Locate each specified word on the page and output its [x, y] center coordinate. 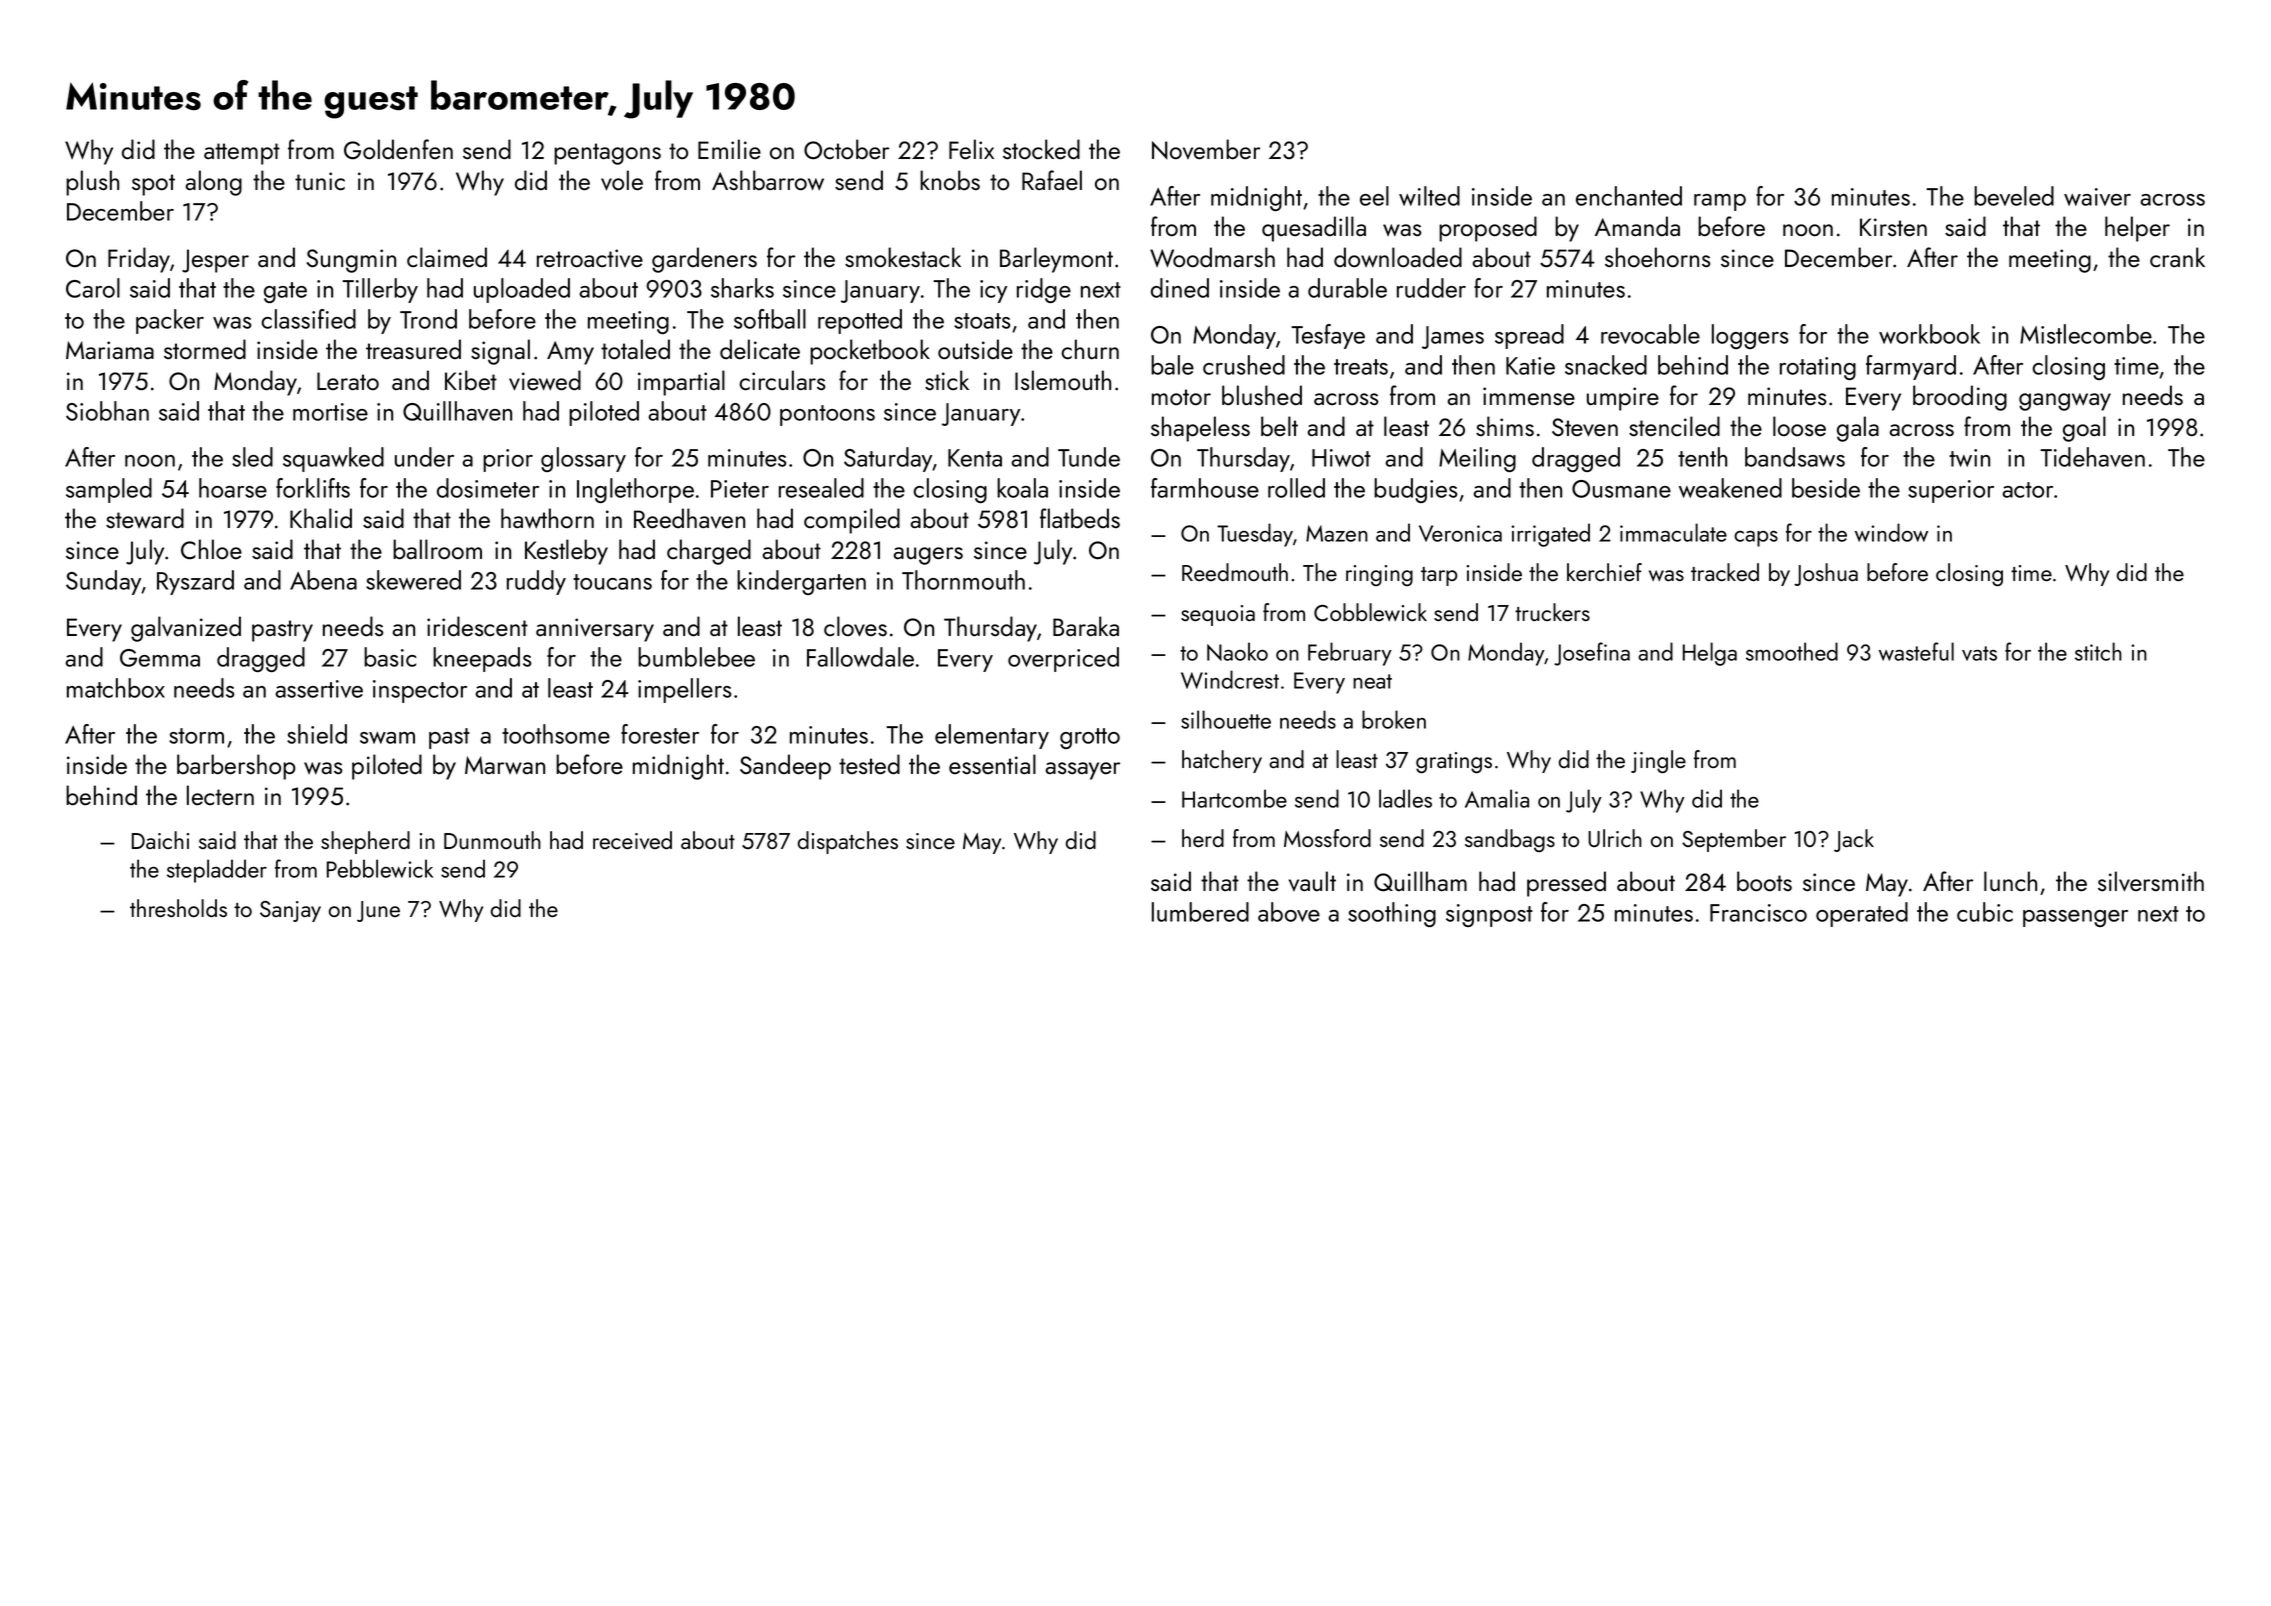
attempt [242, 154]
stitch [2098, 651]
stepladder [217, 871]
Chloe [211, 549]
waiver [2097, 197]
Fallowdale [860, 657]
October [846, 149]
